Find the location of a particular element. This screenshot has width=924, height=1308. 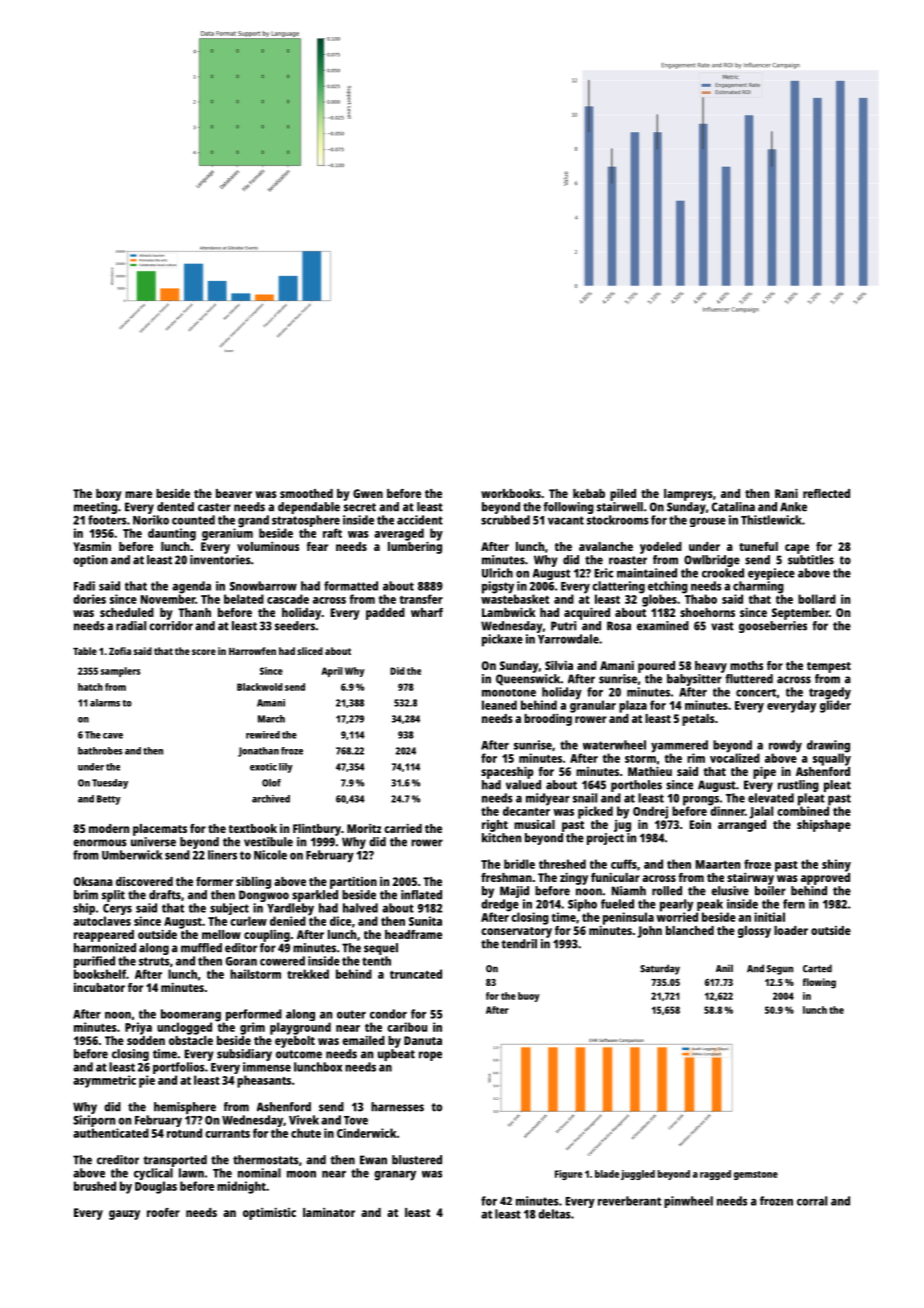

pigsty is located at coordinates (498, 587).
